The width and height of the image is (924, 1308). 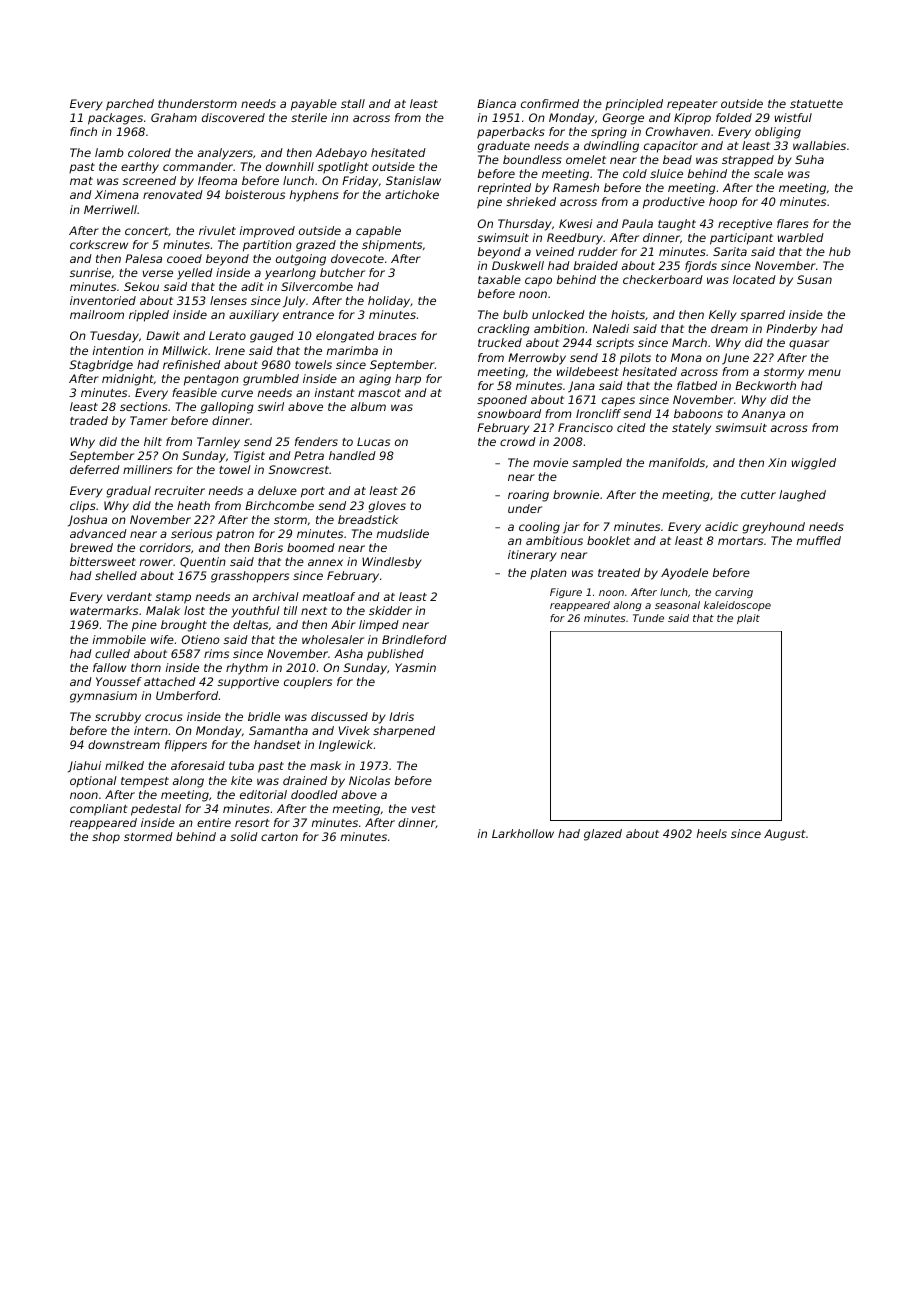 I want to click on folded, so click(x=734, y=117).
